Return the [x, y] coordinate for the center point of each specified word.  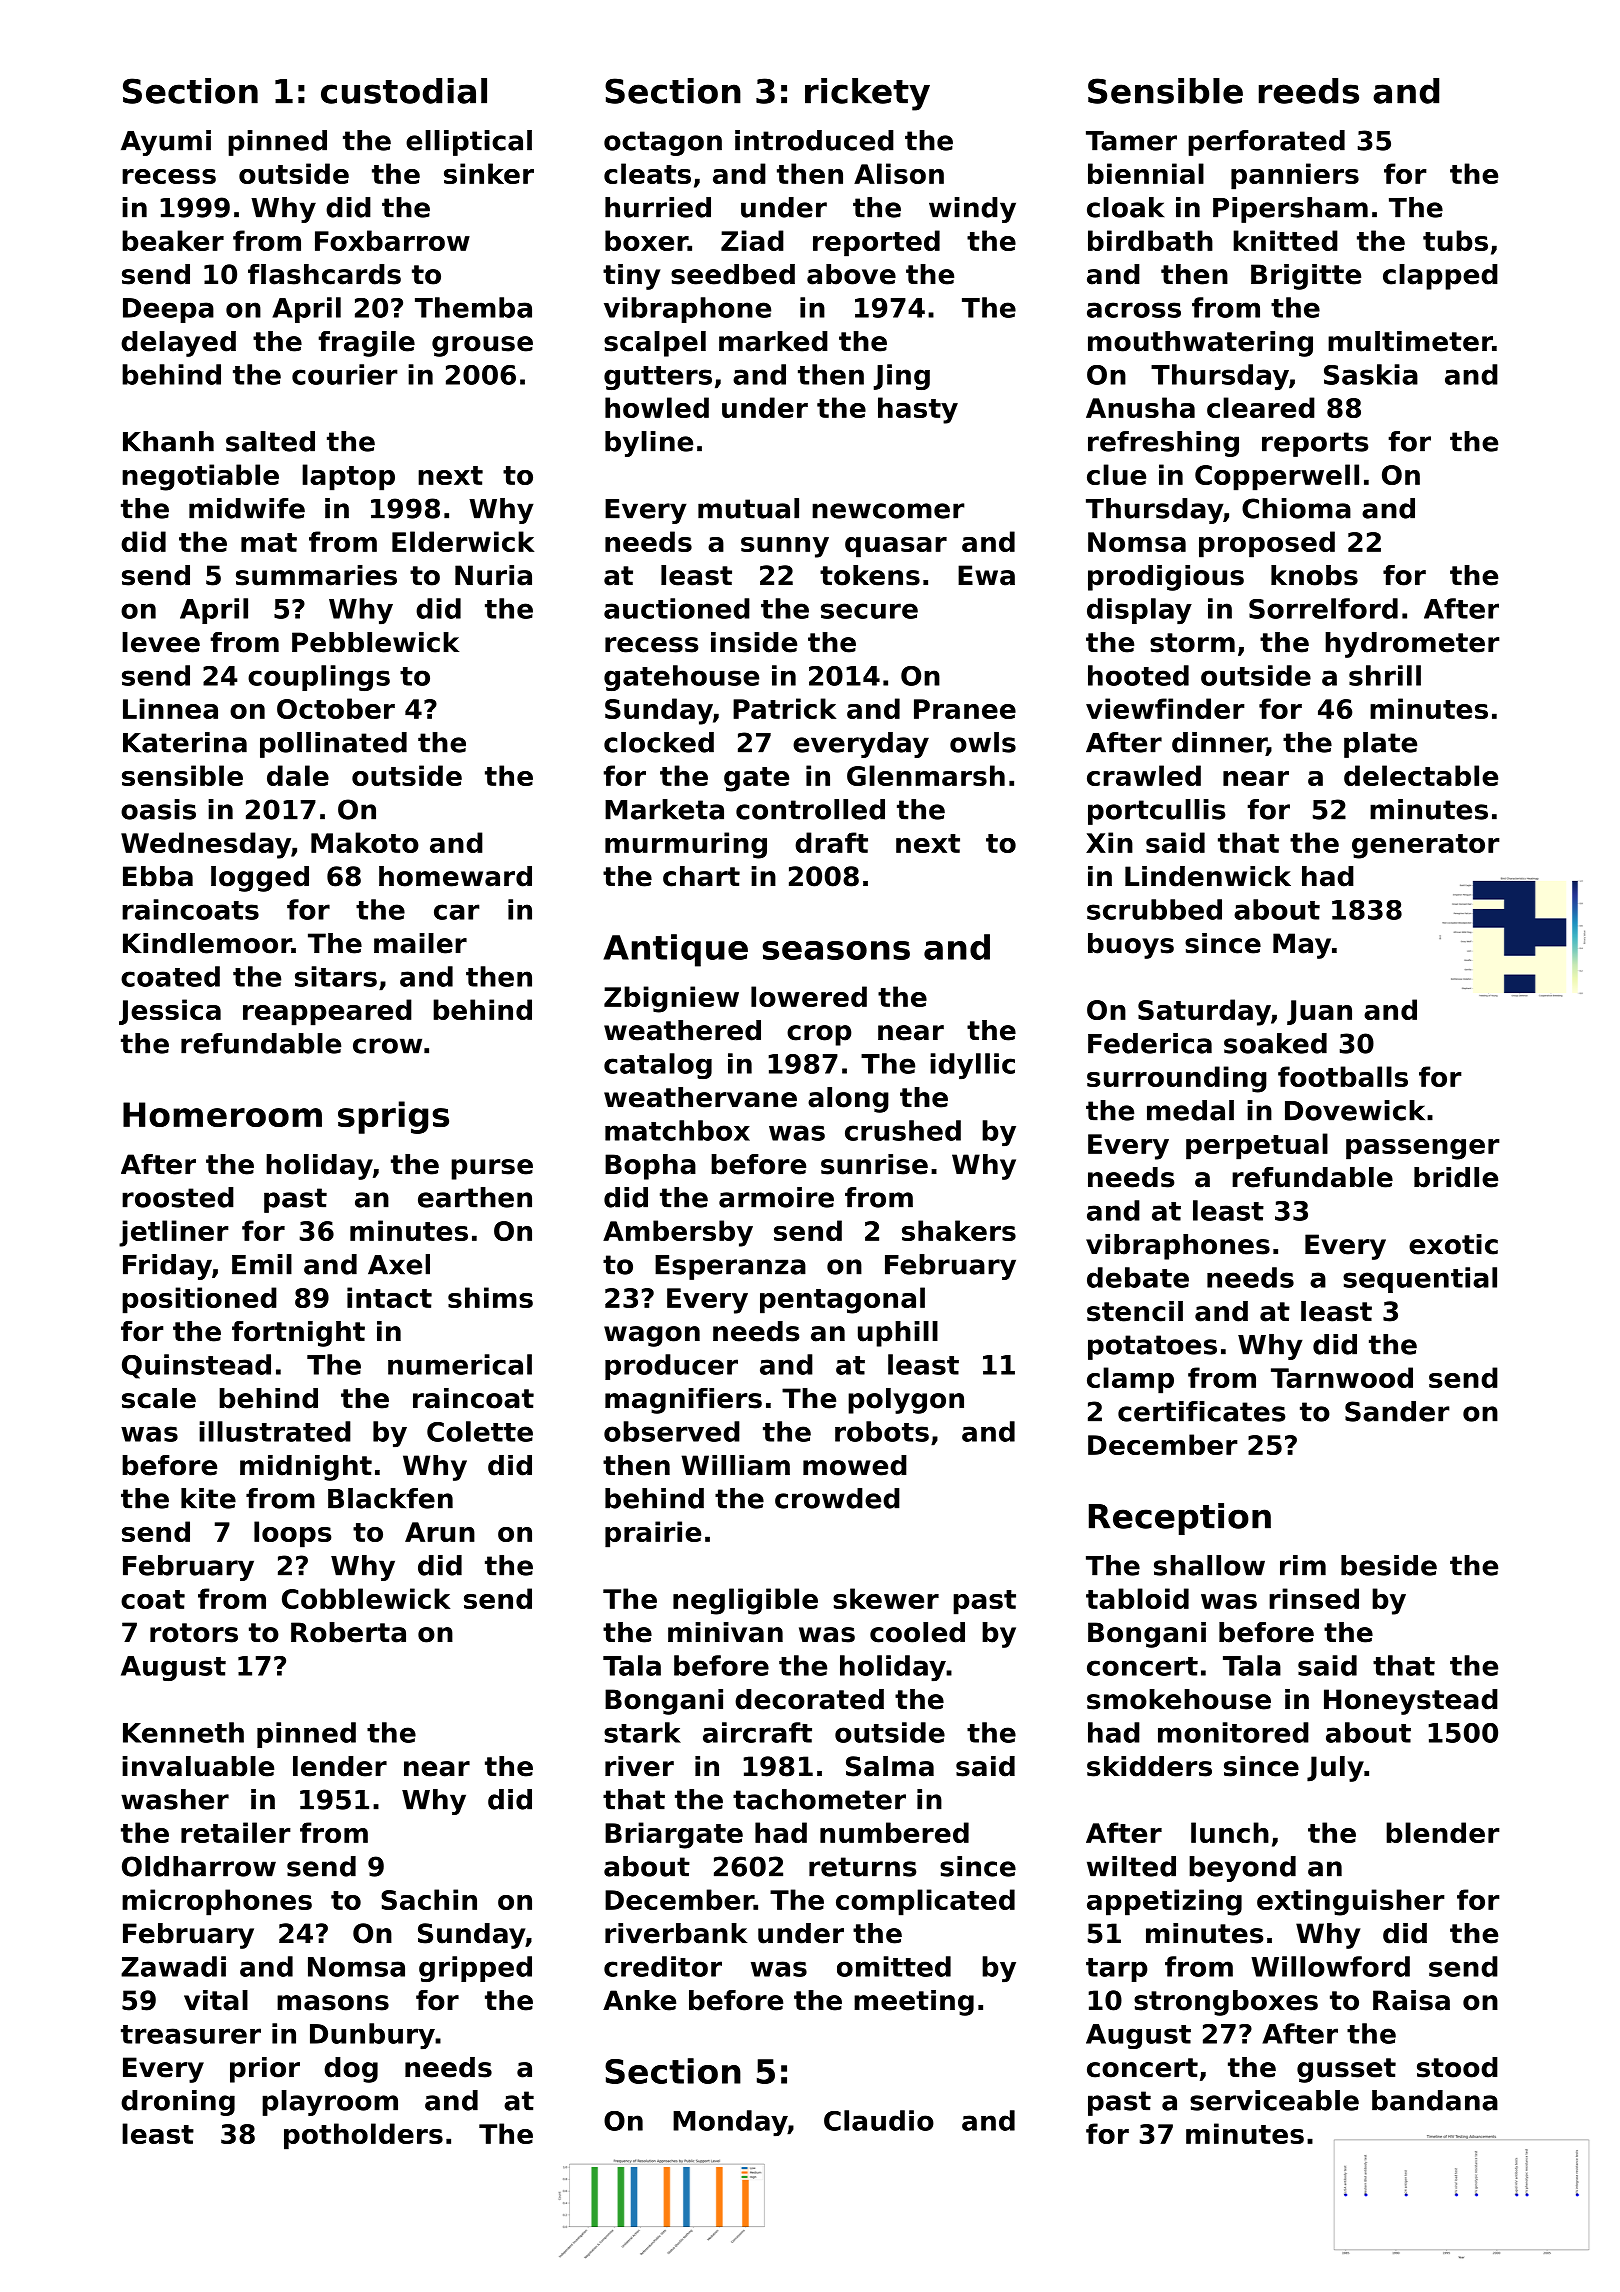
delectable [1421, 775]
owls [983, 742]
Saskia [1371, 374]
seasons [836, 950]
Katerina [185, 742]
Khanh [168, 441]
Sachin [429, 1899]
